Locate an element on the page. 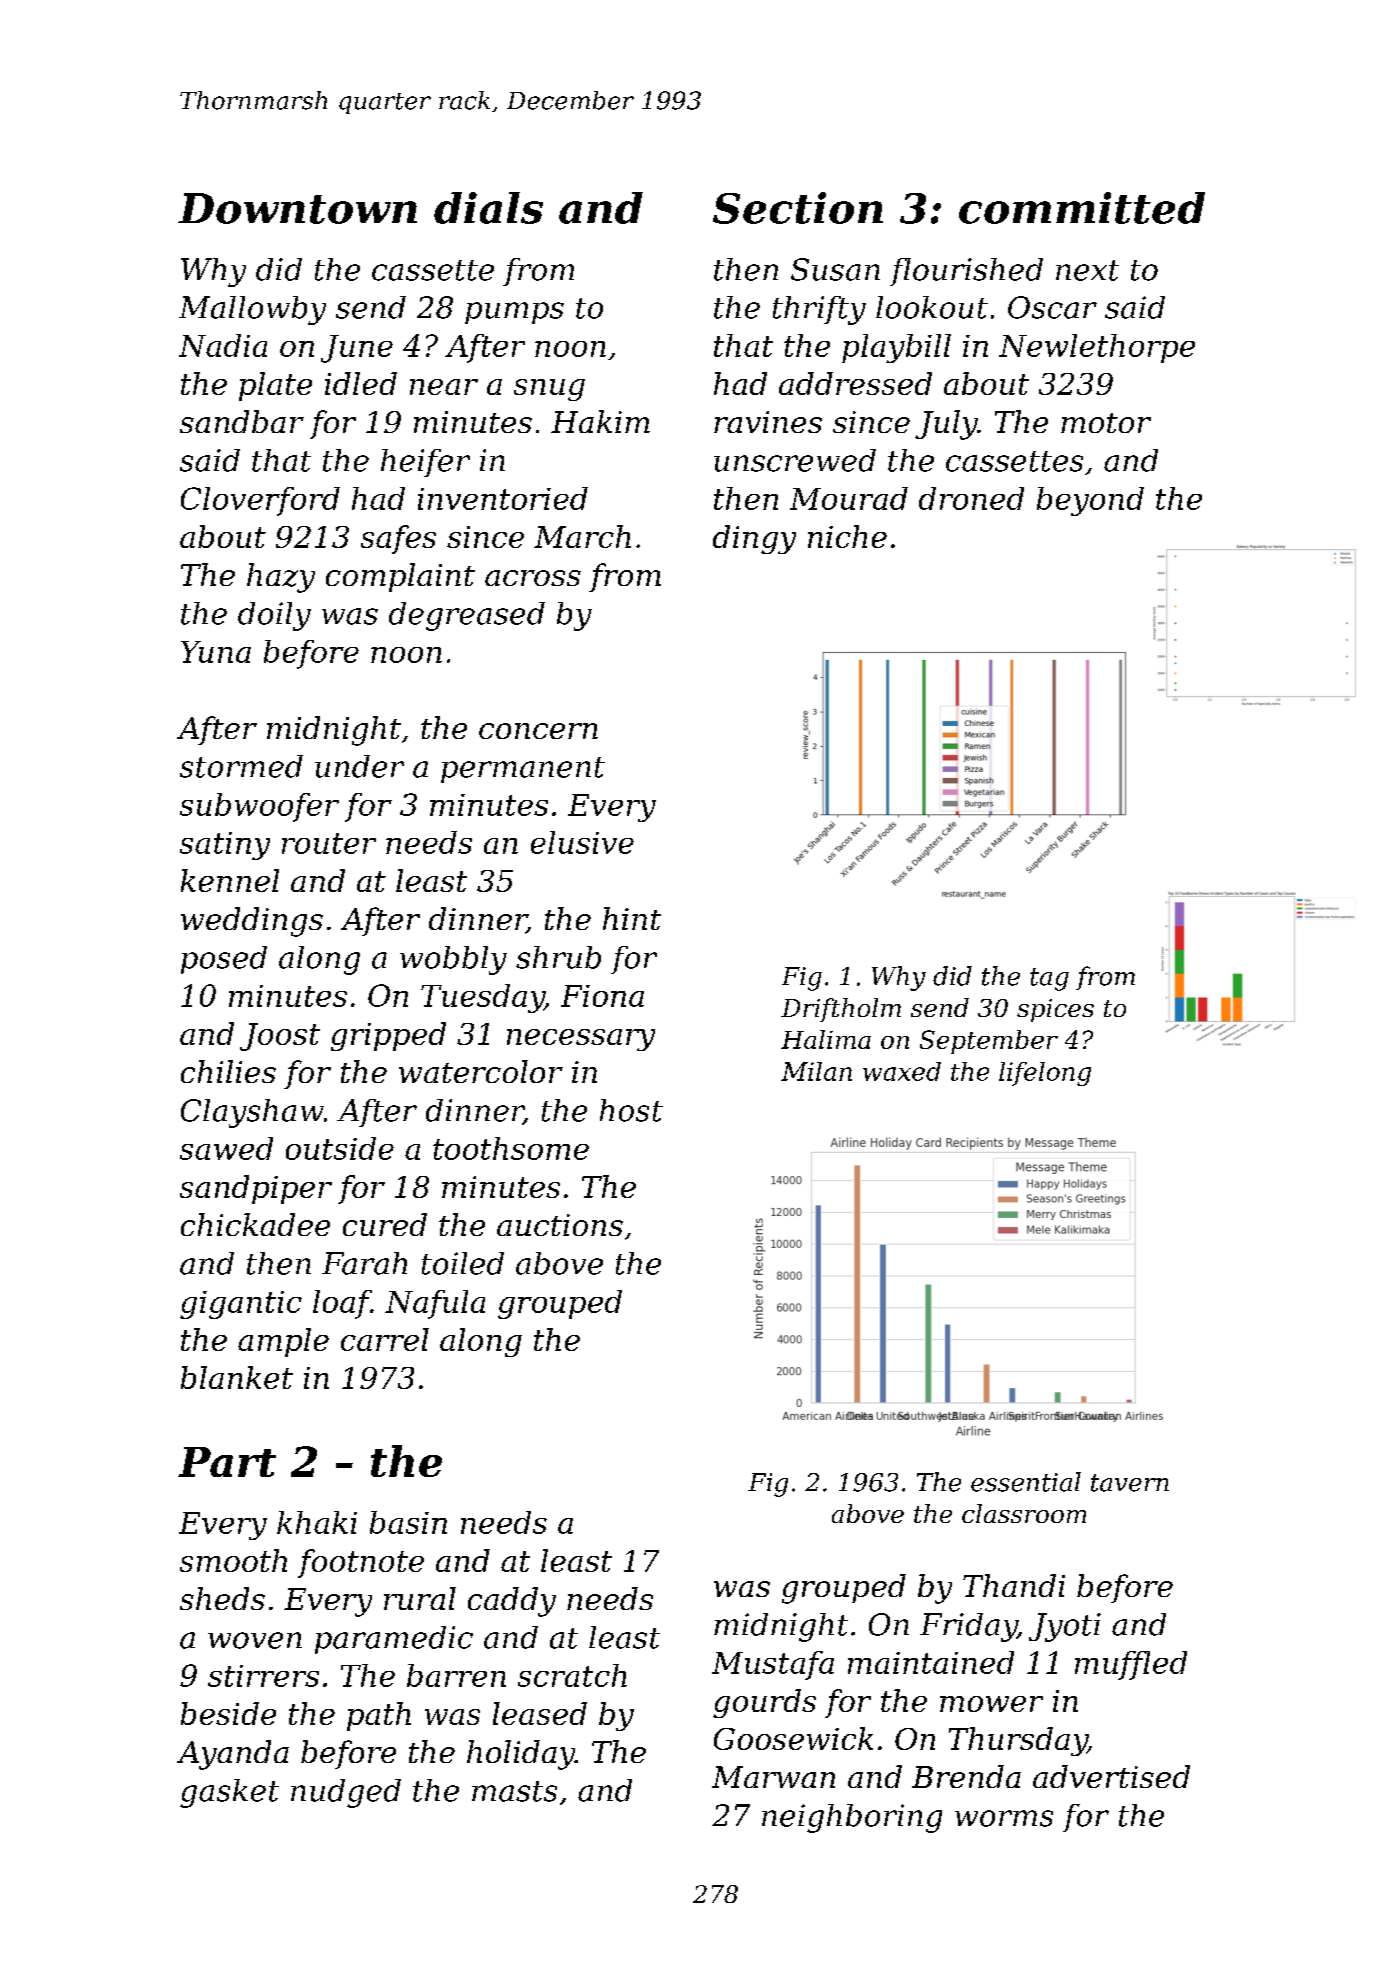 The image size is (1386, 1969). caddy is located at coordinates (512, 1602).
